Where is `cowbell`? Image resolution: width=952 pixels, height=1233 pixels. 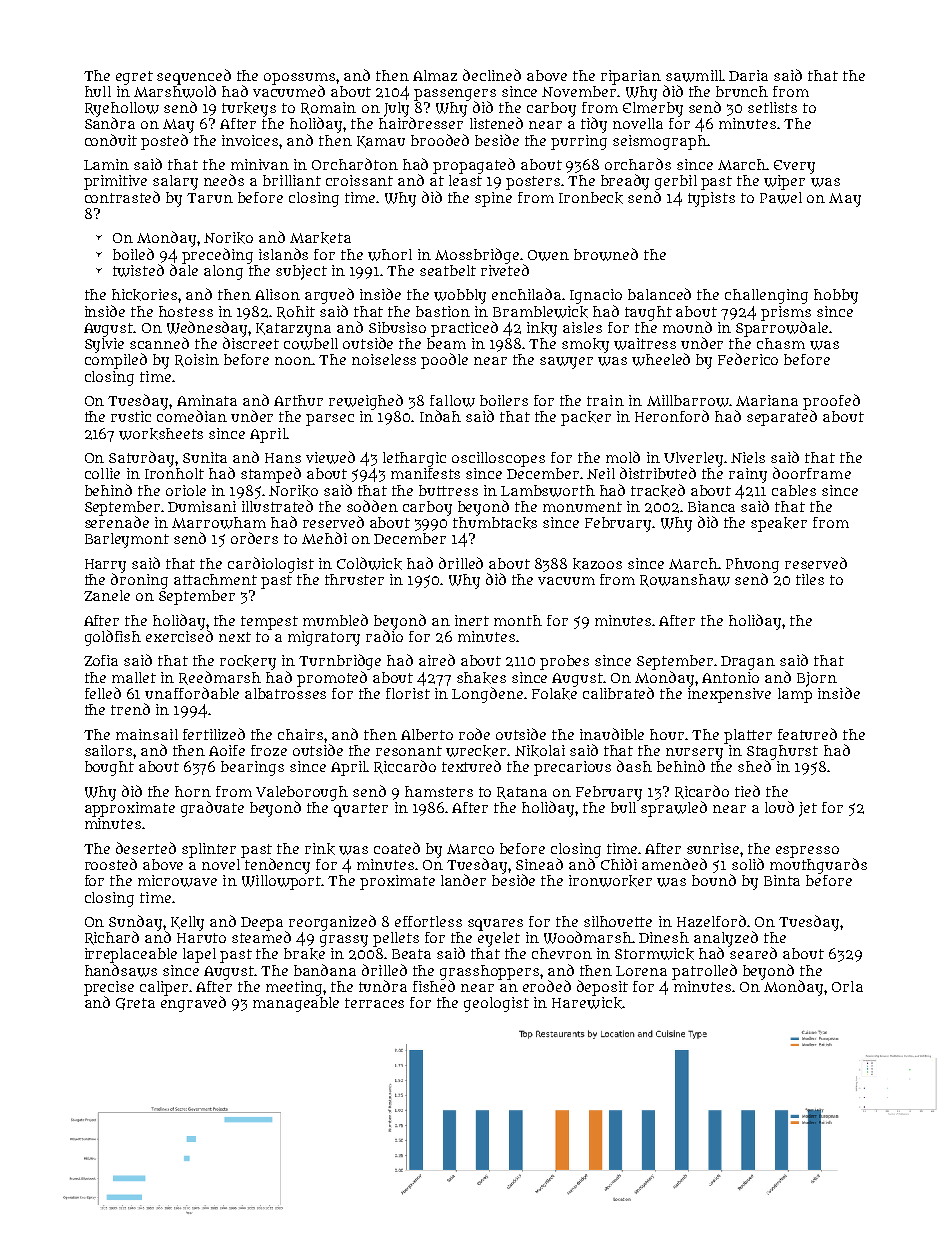
cowbell is located at coordinates (311, 344).
